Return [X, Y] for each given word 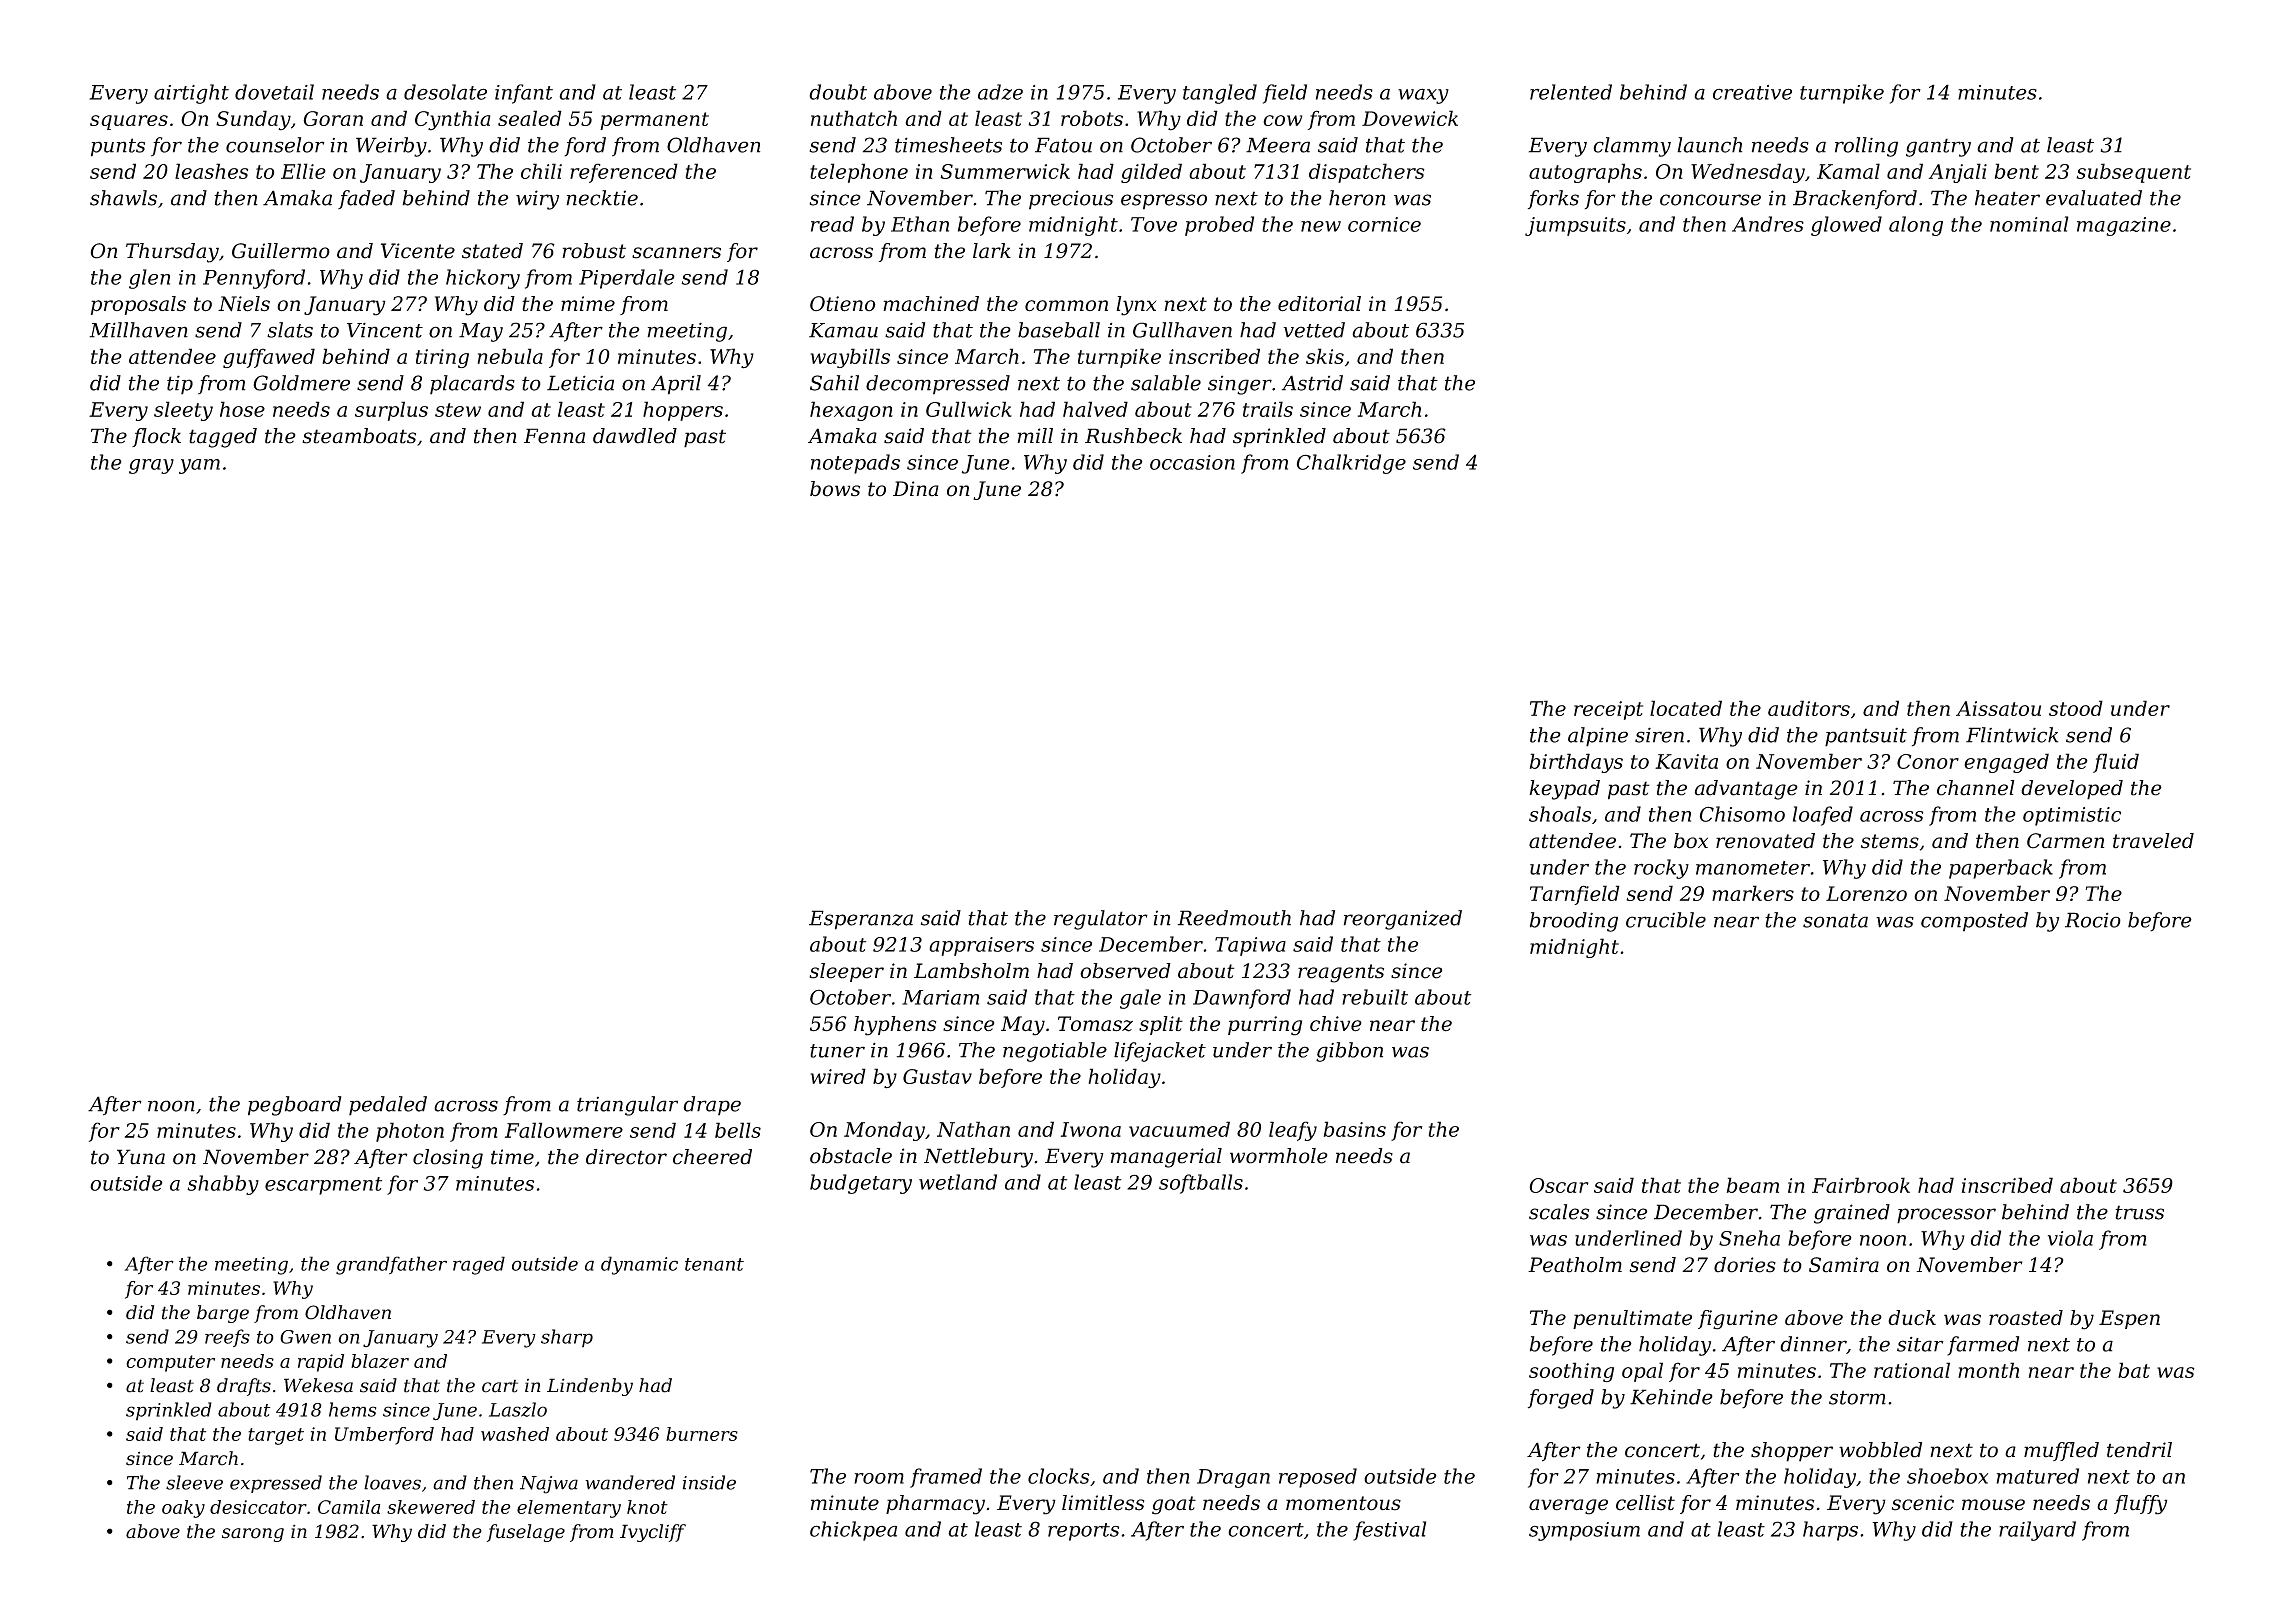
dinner [1813, 1344]
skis [1325, 356]
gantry [1938, 147]
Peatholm [1575, 1265]
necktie [602, 198]
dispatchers [1367, 173]
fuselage [526, 1533]
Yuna [141, 1157]
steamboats [359, 436]
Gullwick [969, 409]
